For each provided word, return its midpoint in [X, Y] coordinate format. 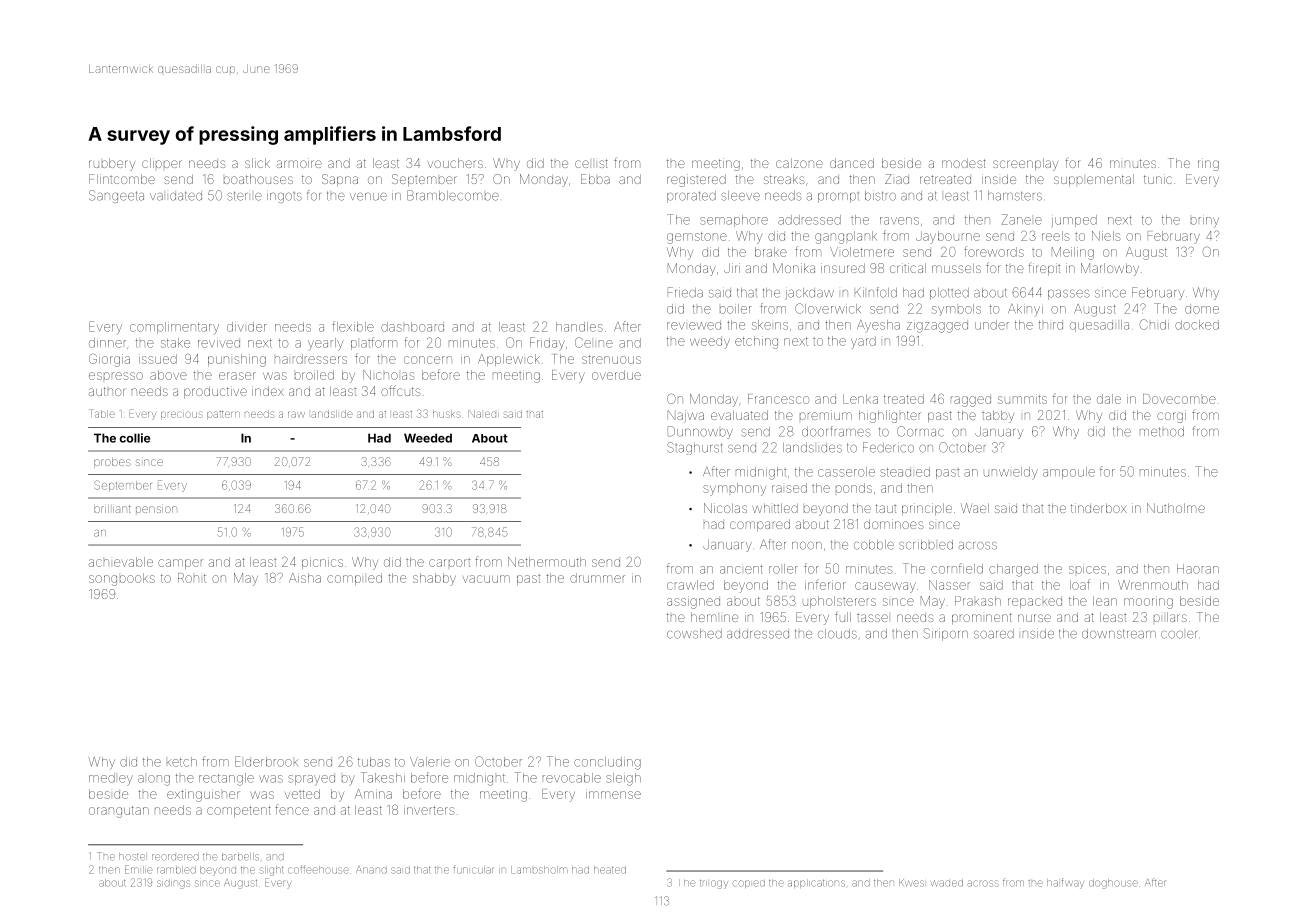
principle [927, 509]
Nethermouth [547, 562]
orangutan [119, 812]
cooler [1179, 634]
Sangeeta [116, 196]
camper [180, 564]
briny [1205, 222]
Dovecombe [1179, 399]
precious [182, 415]
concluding [607, 763]
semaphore [734, 221]
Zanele [1022, 219]
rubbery [112, 164]
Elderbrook [266, 761]
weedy [710, 343]
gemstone [697, 238]
